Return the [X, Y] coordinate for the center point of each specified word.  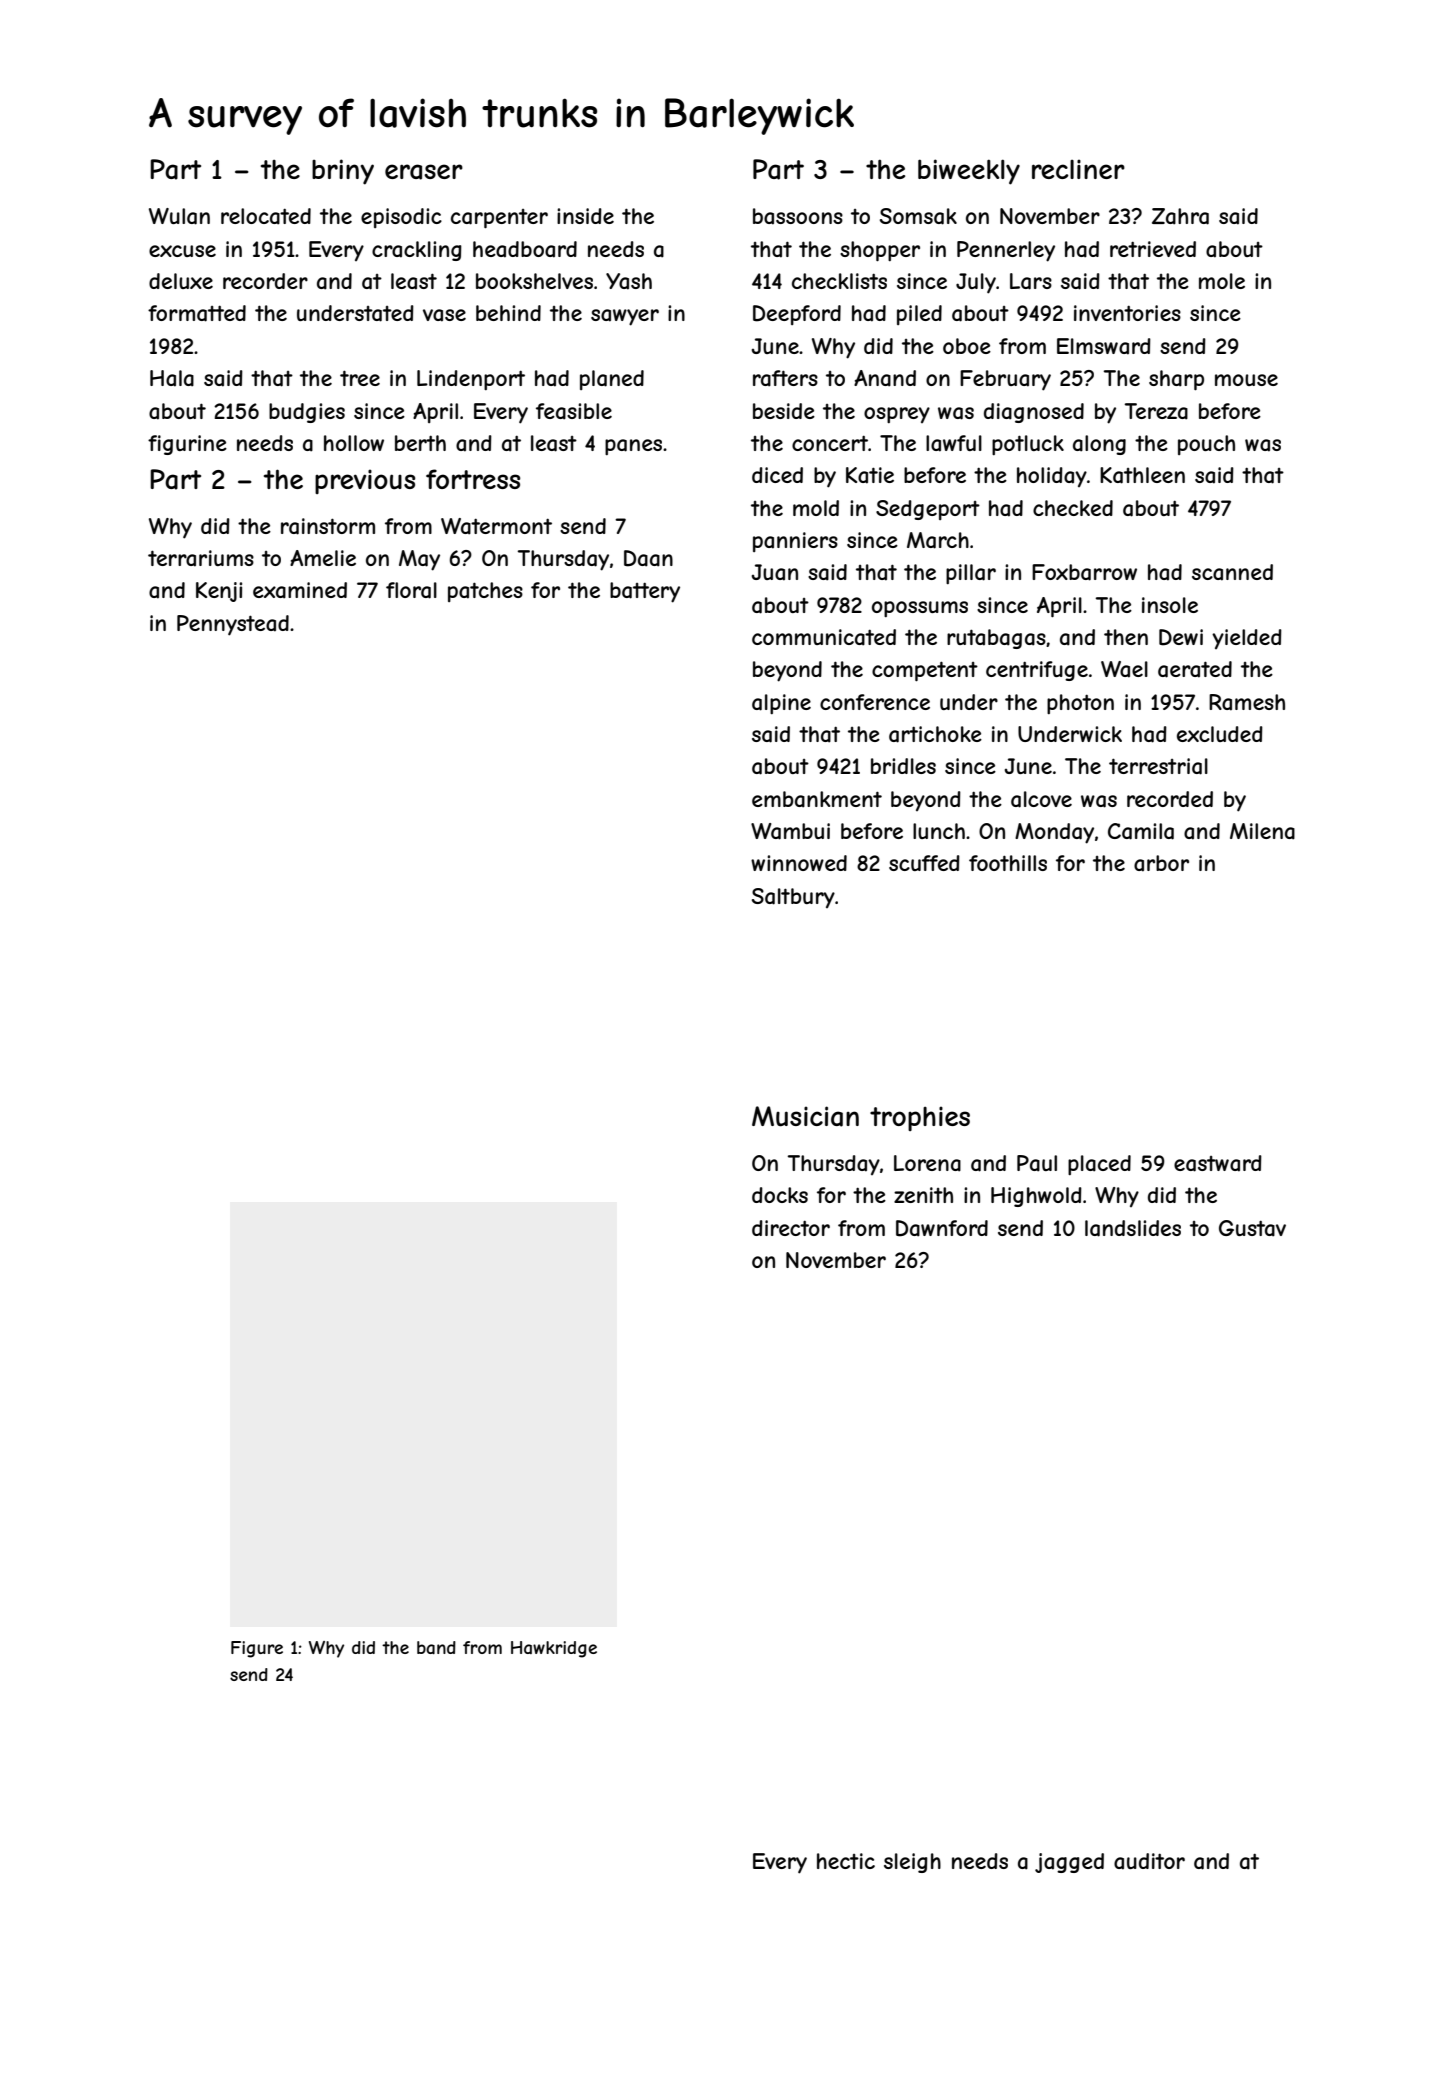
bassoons [798, 216]
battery [645, 592]
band [436, 1647]
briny [343, 172]
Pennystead [233, 625]
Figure [257, 1649]
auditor [1149, 1861]
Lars [1031, 281]
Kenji [219, 592]
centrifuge [1037, 671]
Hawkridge [554, 1649]
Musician [805, 1116]
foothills [1008, 863]
